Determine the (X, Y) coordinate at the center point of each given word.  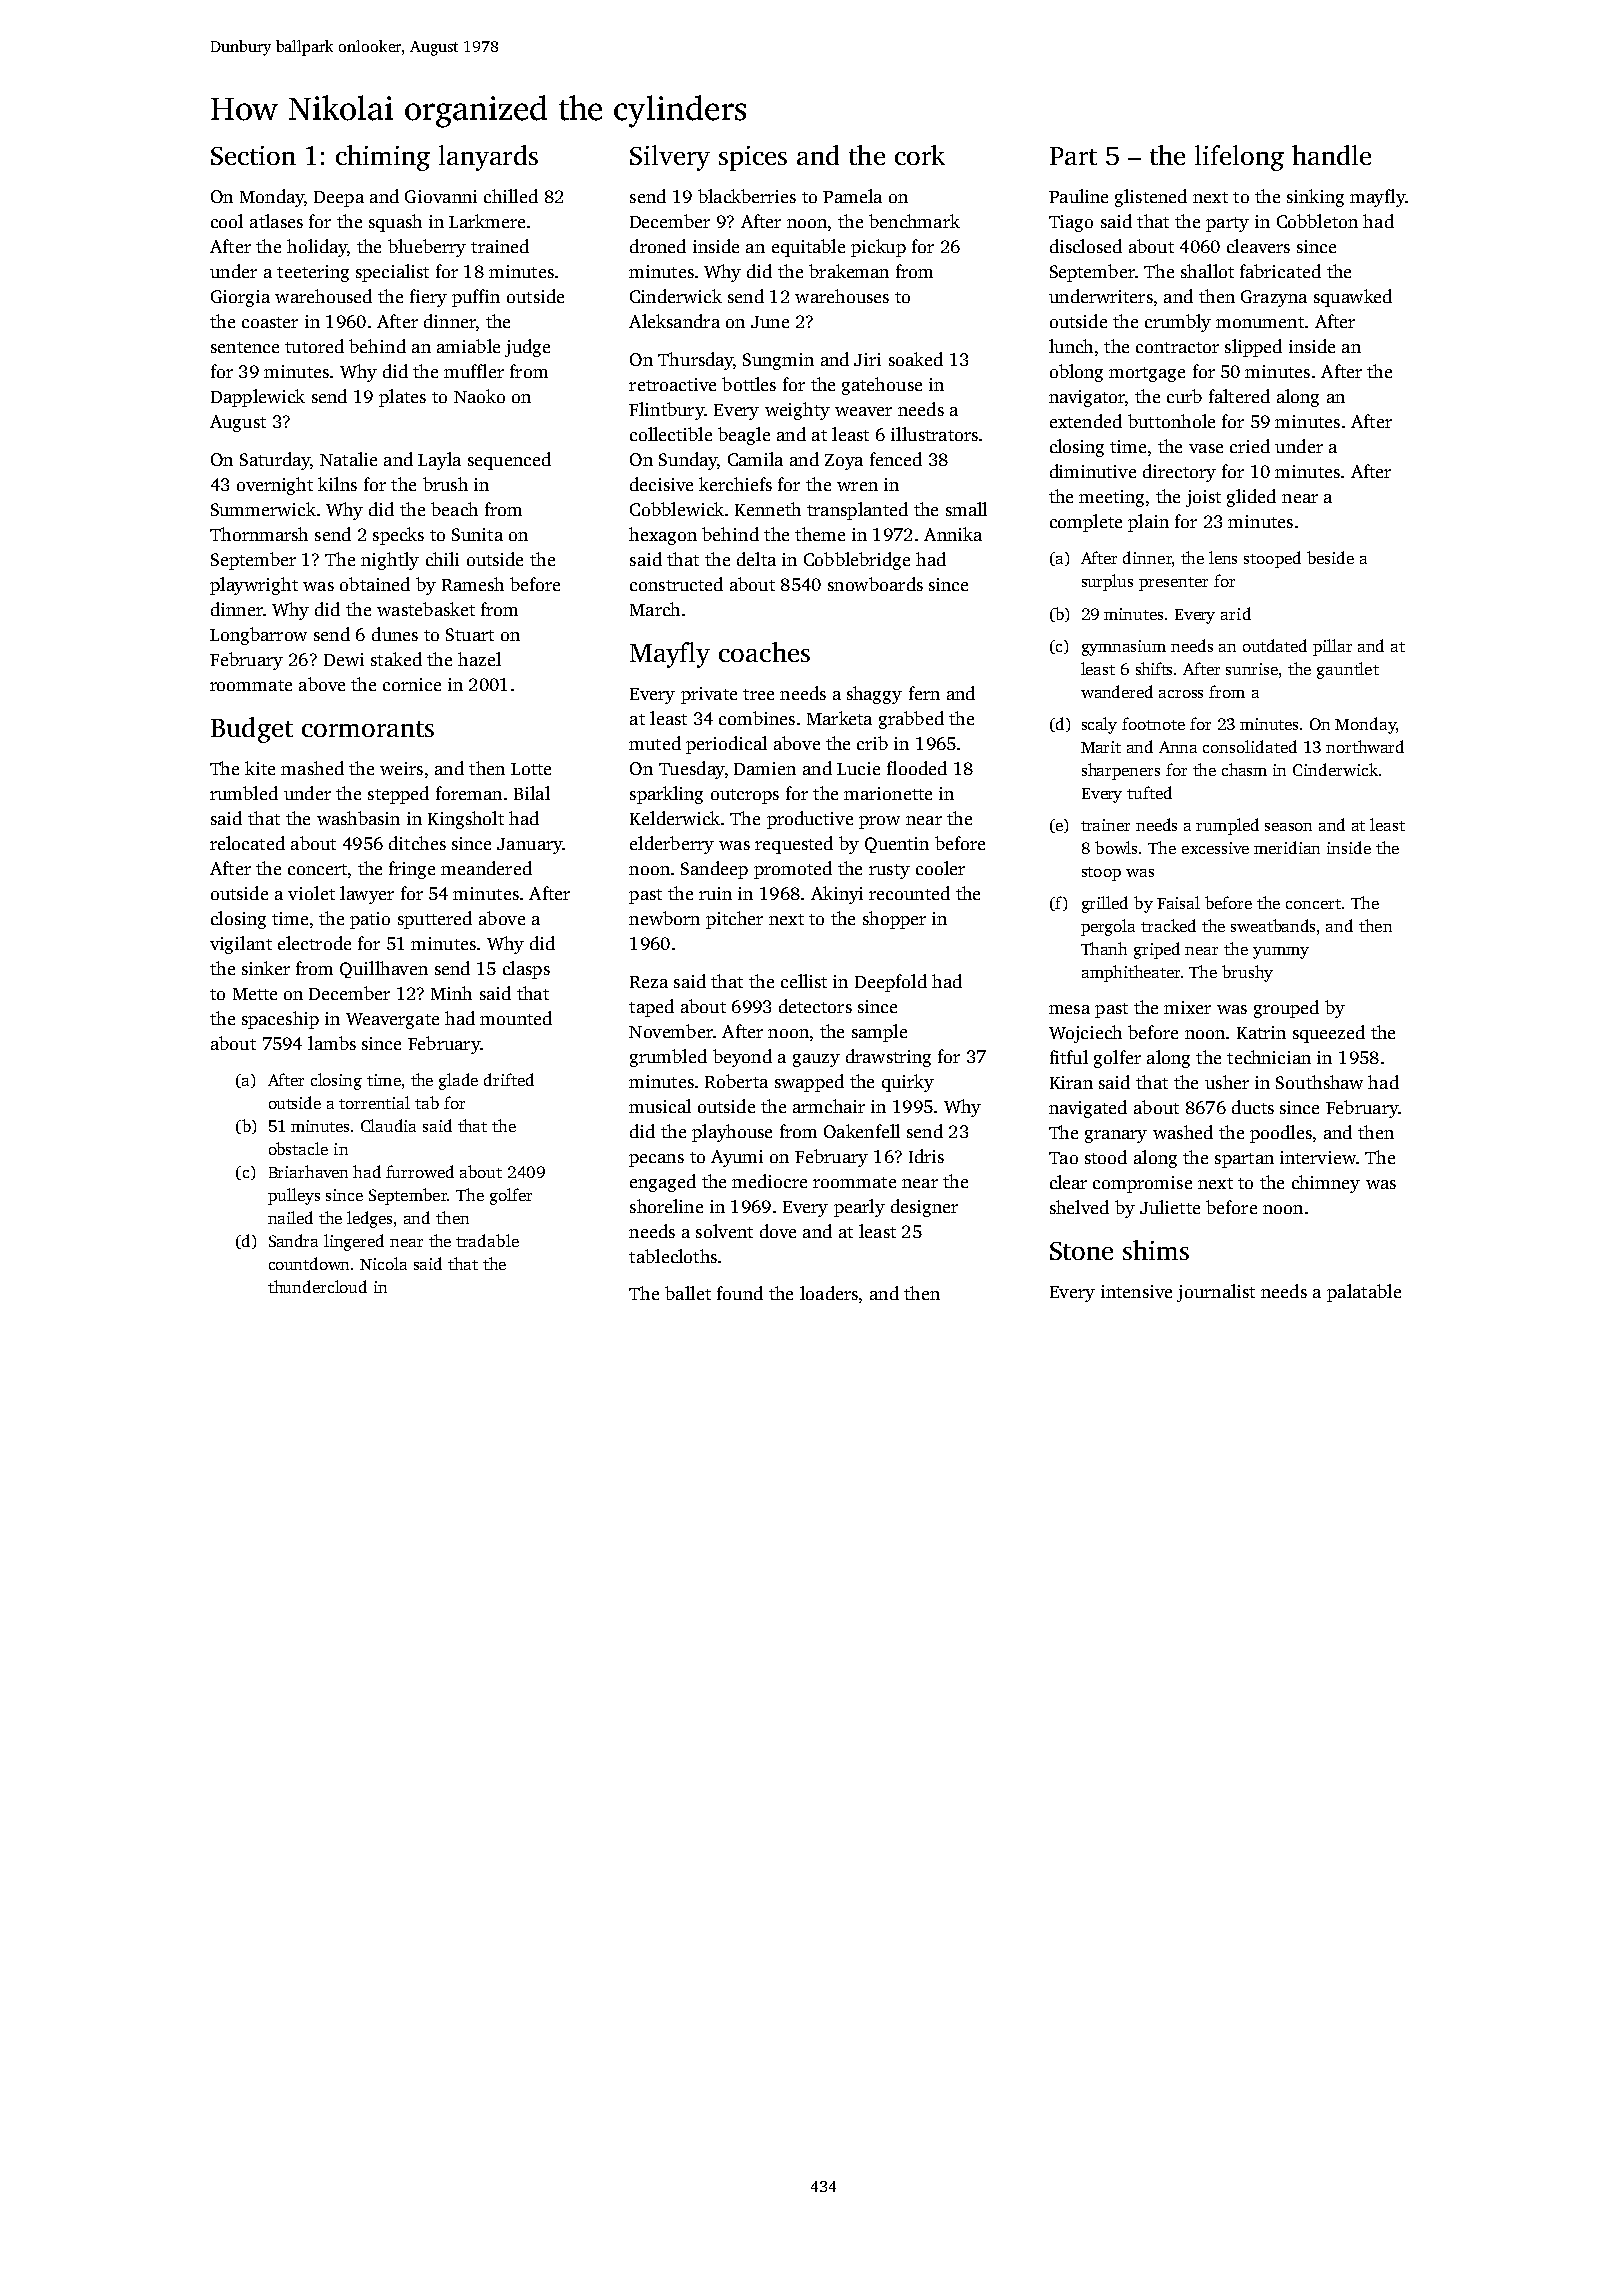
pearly (859, 1208)
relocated (247, 843)
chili (442, 559)
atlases (276, 221)
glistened (1151, 198)
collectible (671, 434)
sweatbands (1273, 925)
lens (1223, 557)
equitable (808, 248)
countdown (309, 1263)
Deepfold (891, 983)
